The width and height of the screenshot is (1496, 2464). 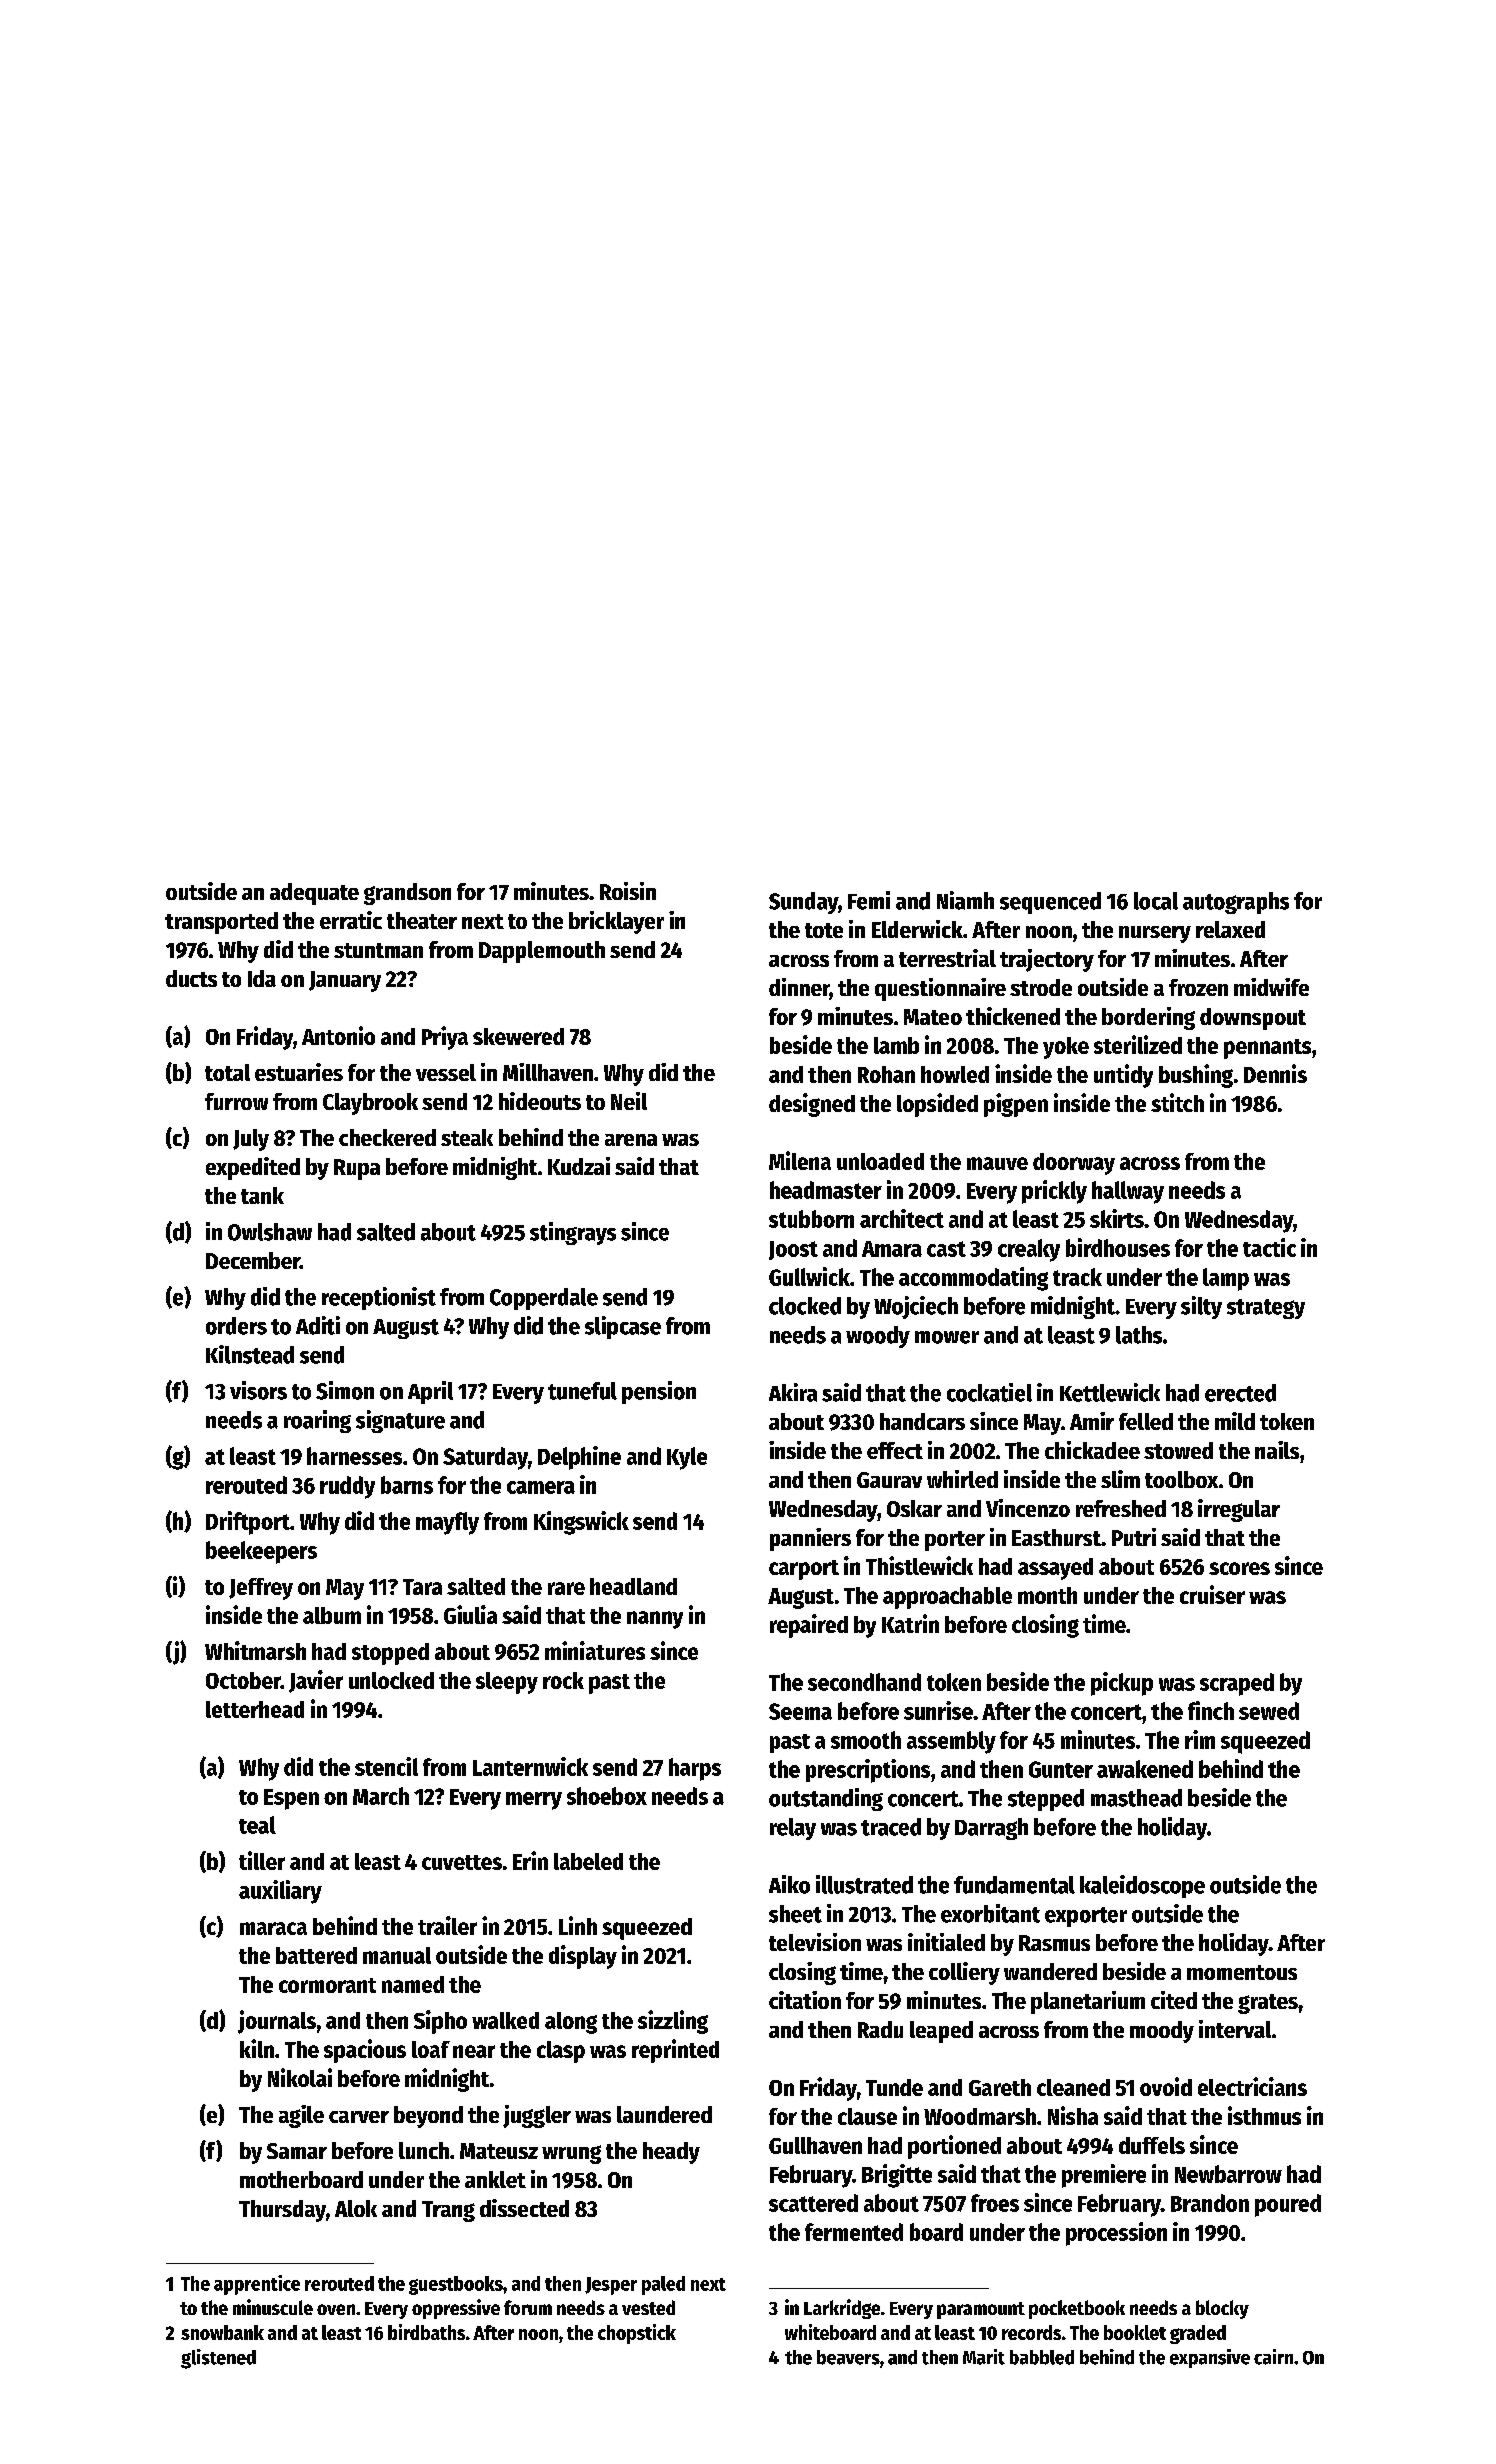 What do you see at coordinates (793, 1392) in the screenshot?
I see `Akira` at bounding box center [793, 1392].
